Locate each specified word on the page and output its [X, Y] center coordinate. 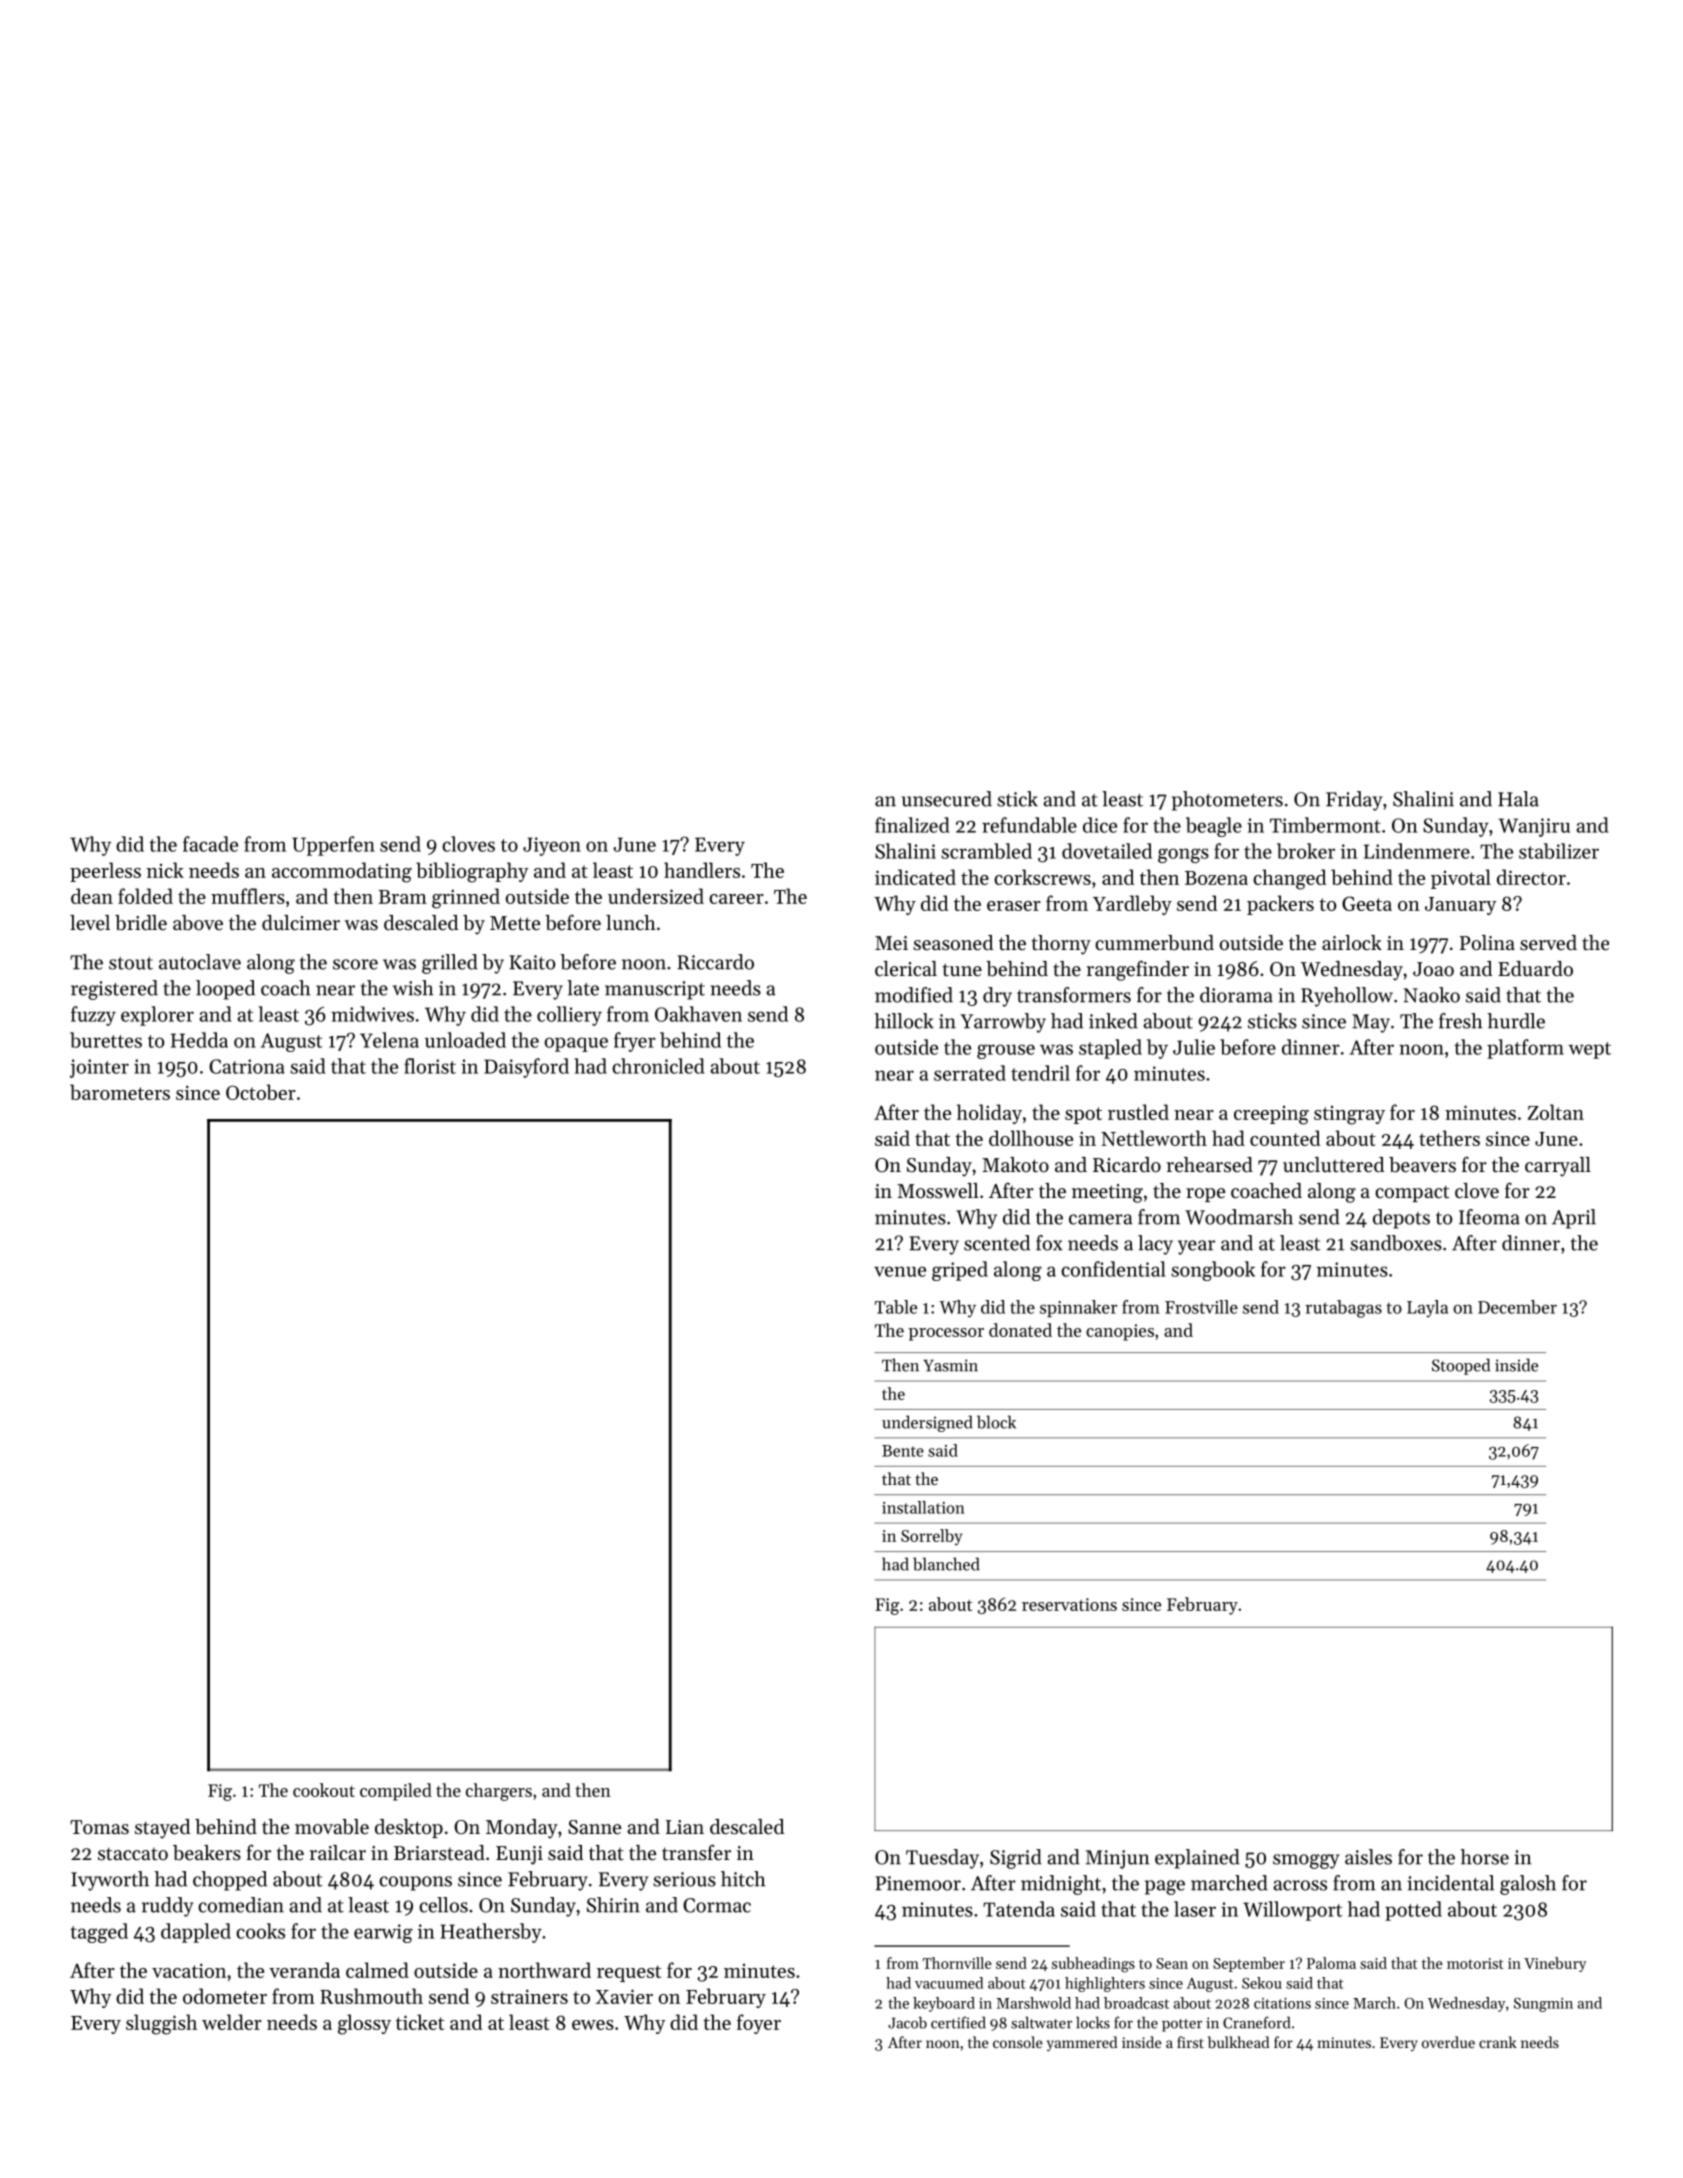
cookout [324, 1790]
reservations [1069, 1604]
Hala [1518, 799]
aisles [1368, 1857]
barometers [120, 1092]
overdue [1448, 2042]
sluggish [161, 2024]
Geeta [1367, 903]
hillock [904, 1021]
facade [210, 844]
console [1018, 2042]
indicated [915, 877]
